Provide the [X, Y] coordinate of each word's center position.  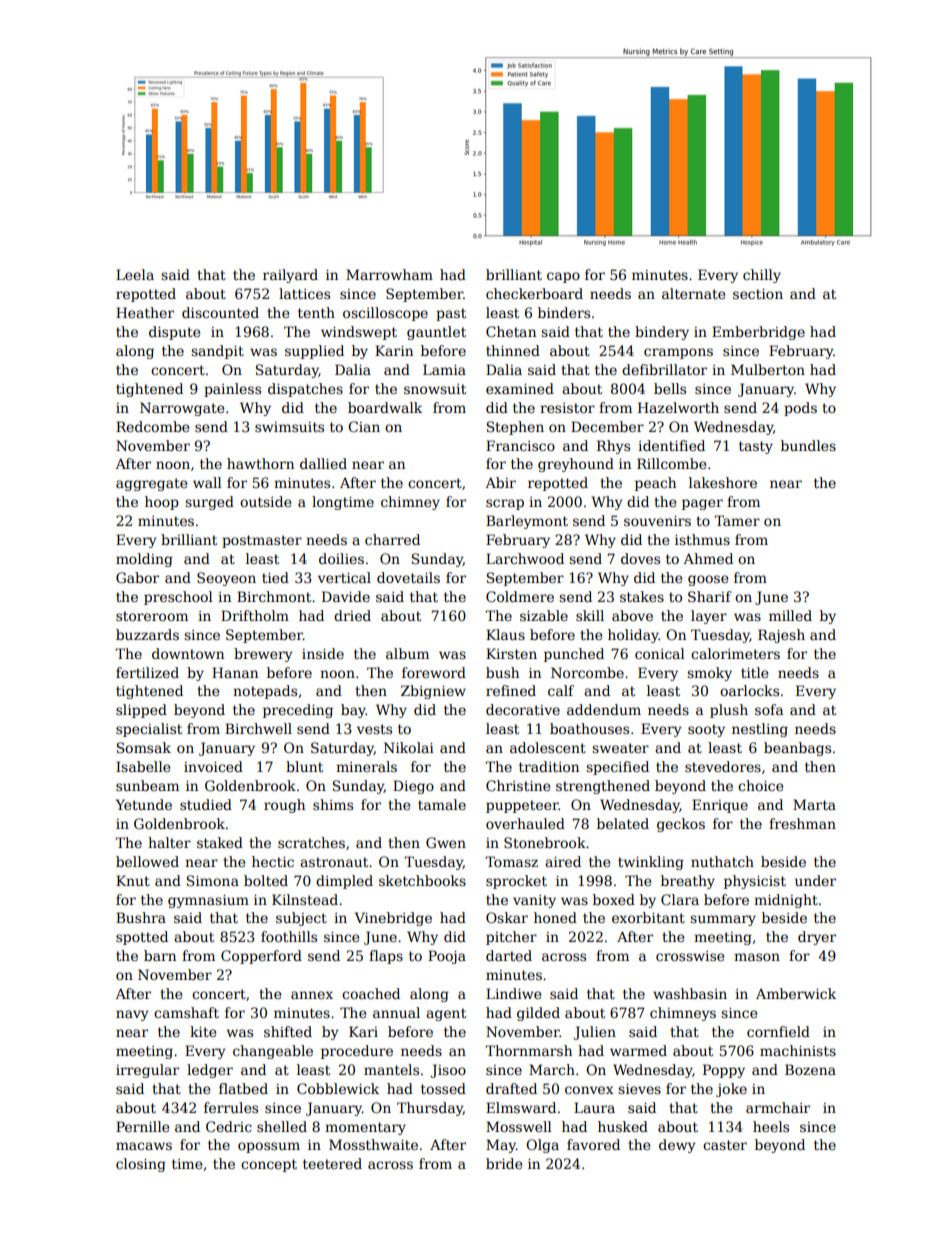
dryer [817, 938]
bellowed [147, 861]
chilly [762, 276]
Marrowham [389, 274]
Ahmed [708, 558]
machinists [798, 1050]
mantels [391, 1069]
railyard [290, 276]
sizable [544, 615]
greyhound [576, 465]
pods [800, 409]
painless [232, 390]
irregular [147, 1071]
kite [203, 1031]
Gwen [446, 842]
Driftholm [255, 615]
